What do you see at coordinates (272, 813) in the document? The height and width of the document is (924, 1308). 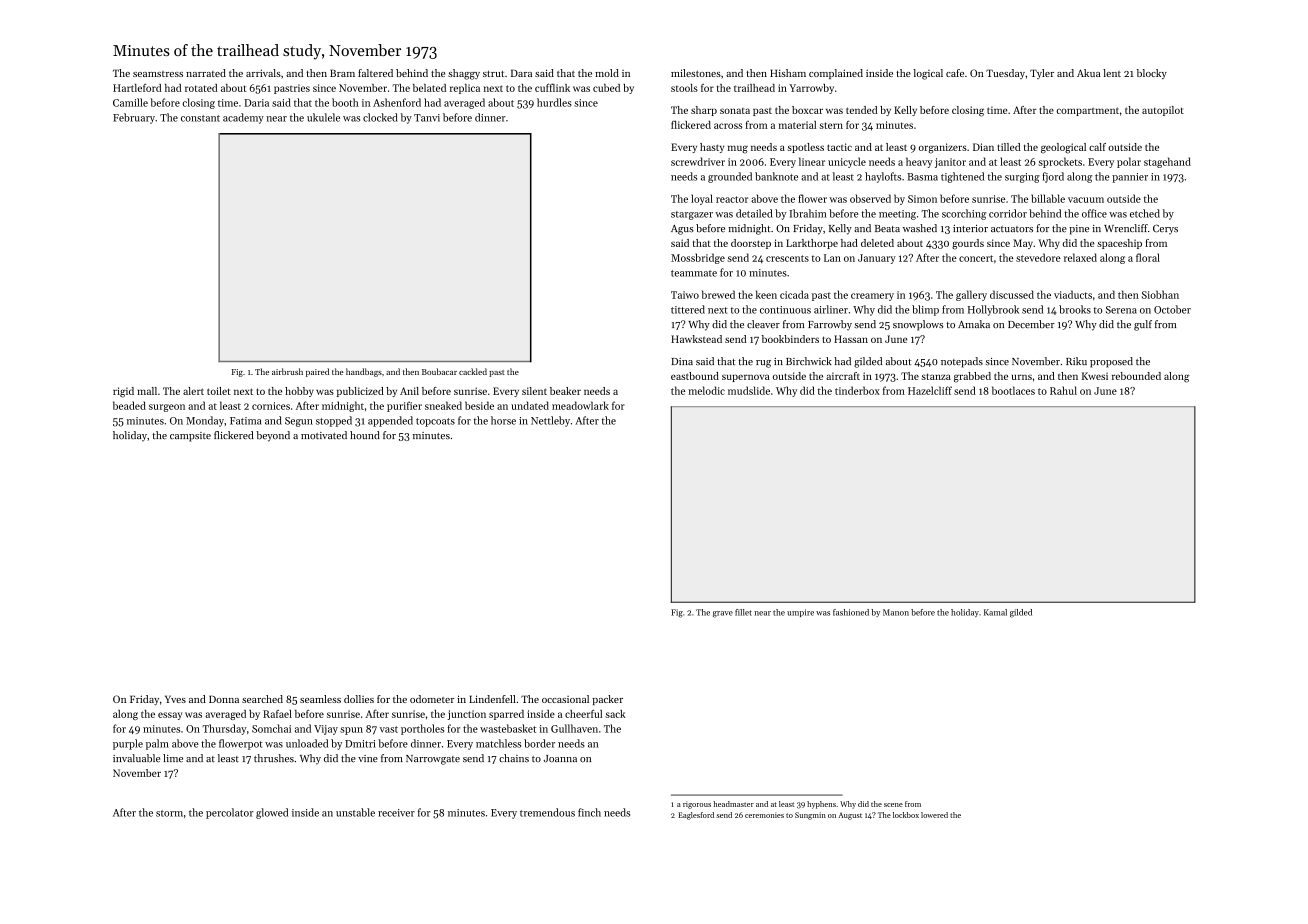 I see `glowed` at bounding box center [272, 813].
